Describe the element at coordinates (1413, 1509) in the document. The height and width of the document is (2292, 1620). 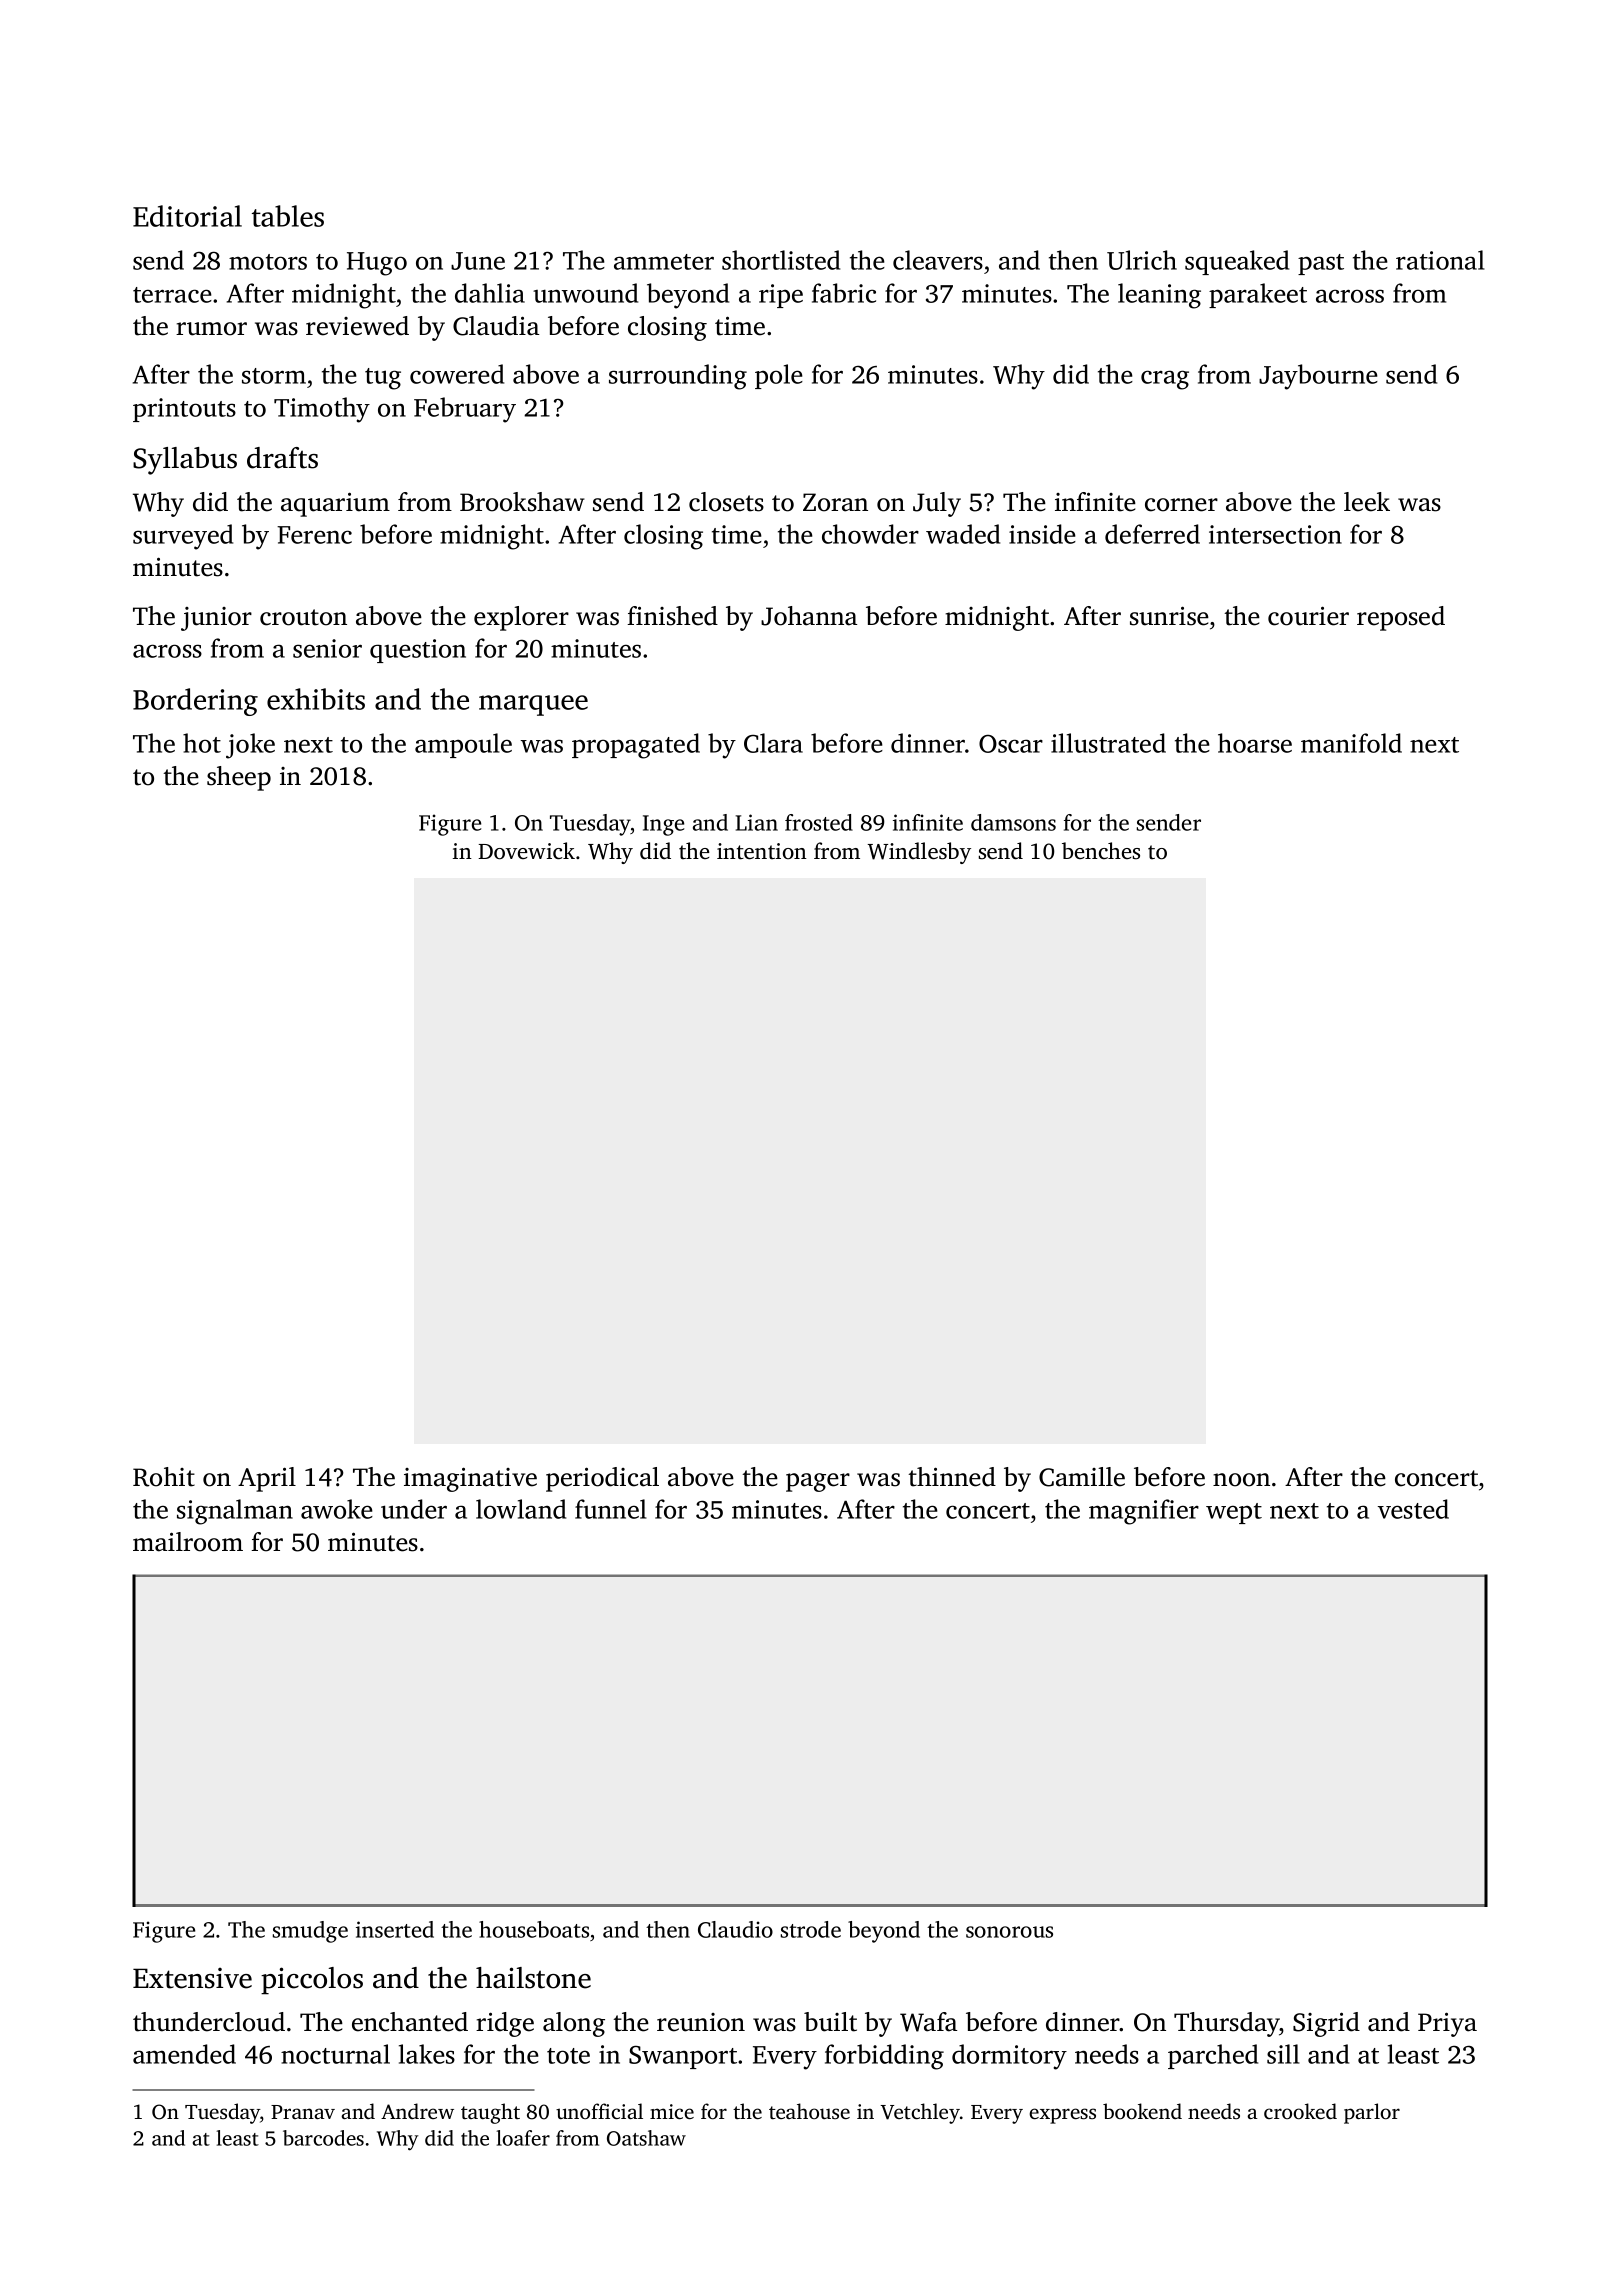
I see `vested` at that location.
